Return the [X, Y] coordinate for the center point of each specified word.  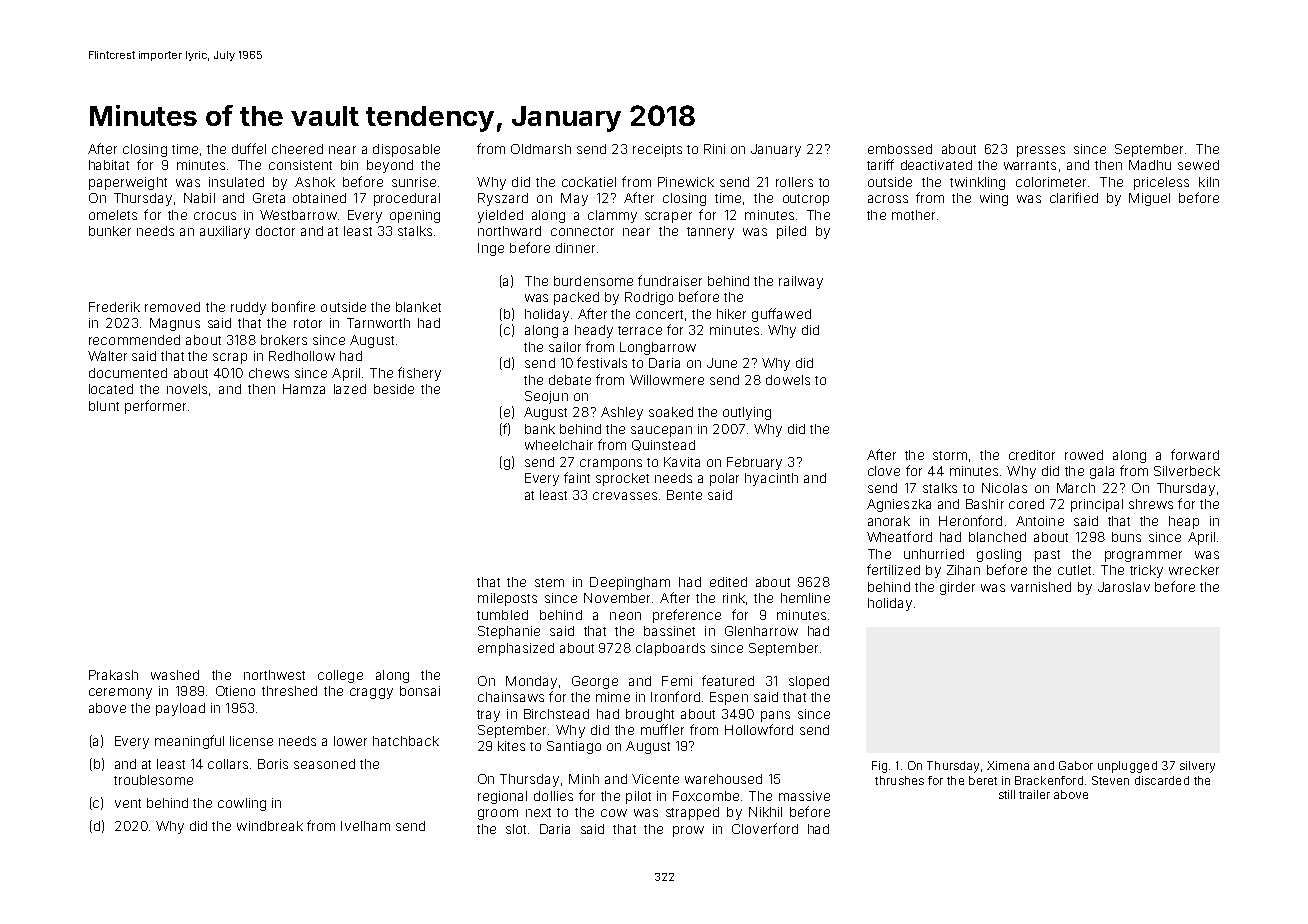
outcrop [806, 200]
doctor [275, 231]
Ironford [675, 696]
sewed [1198, 165]
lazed [350, 389]
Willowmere [667, 380]
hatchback [406, 741]
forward [1195, 454]
